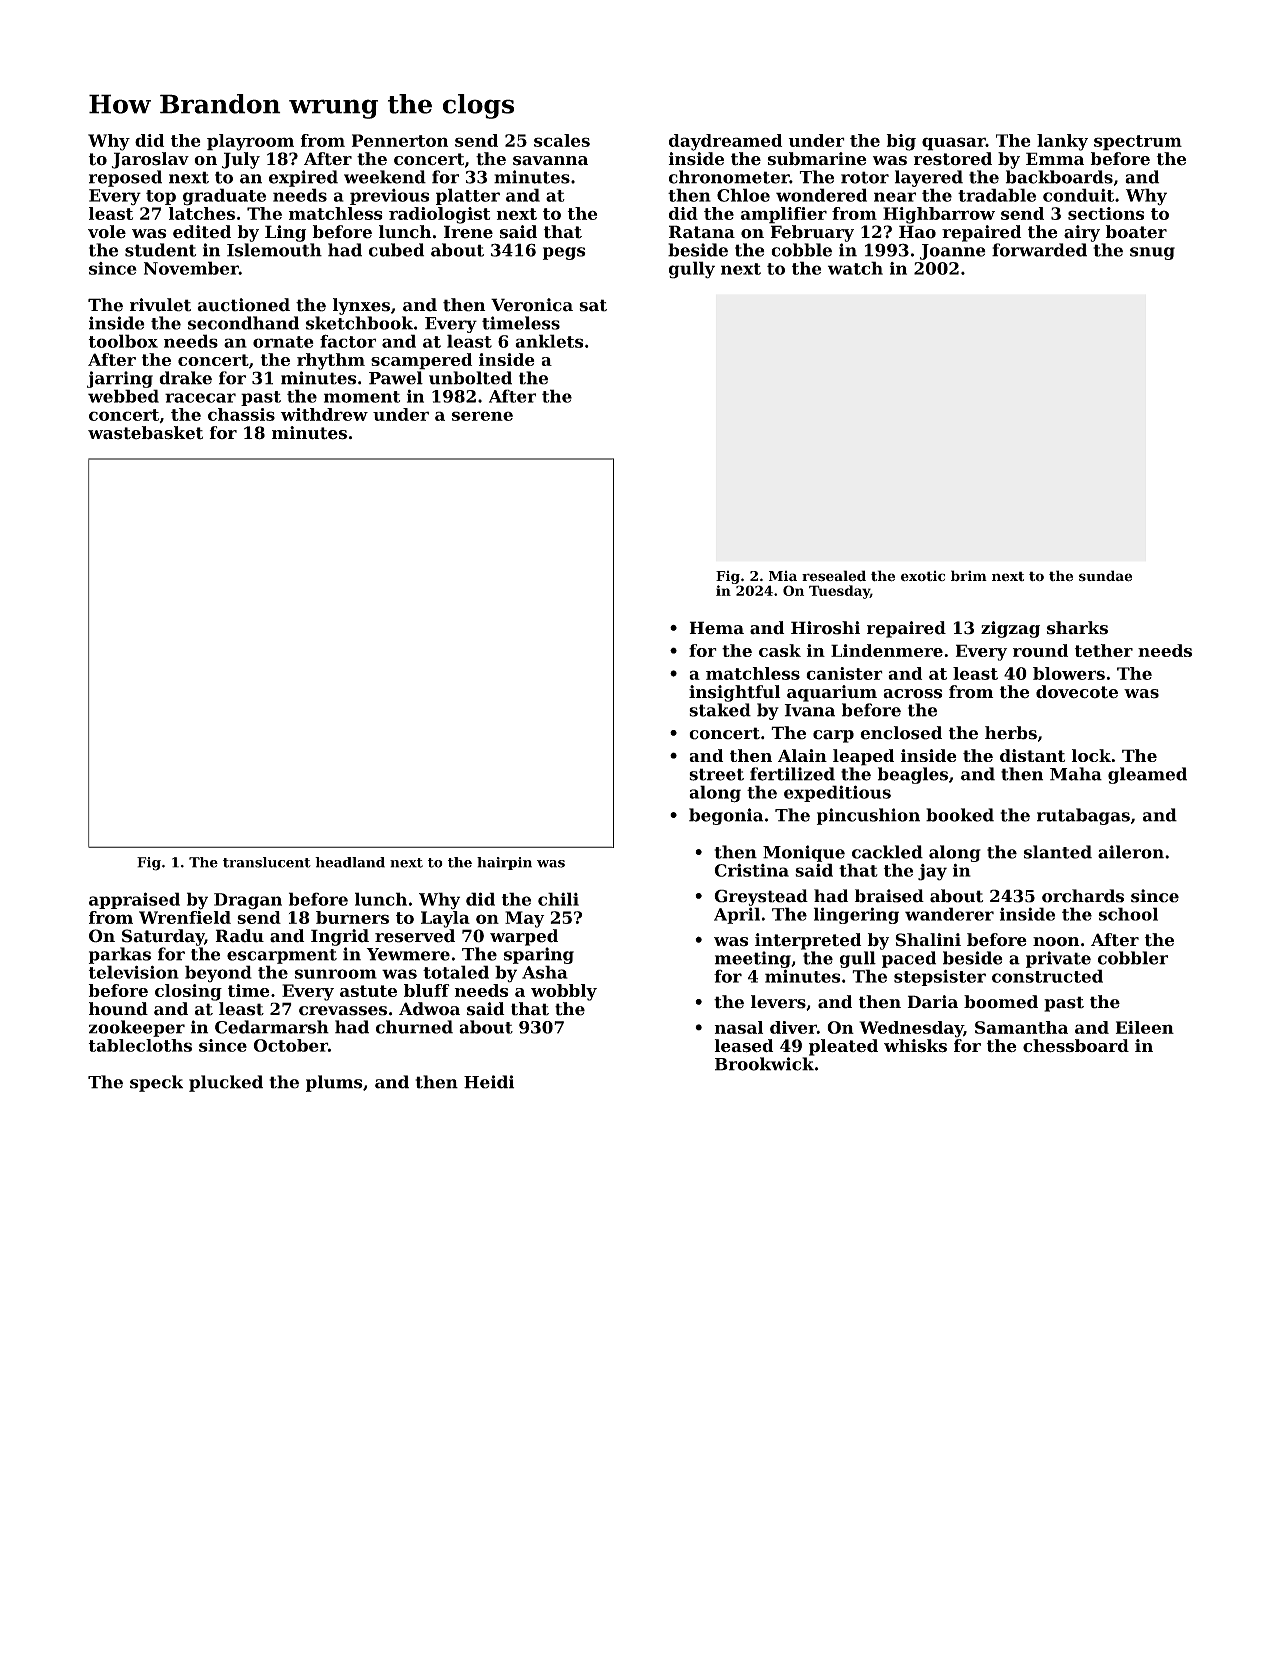  Describe the element at coordinates (336, 974) in the screenshot. I see `sunroom` at that location.
